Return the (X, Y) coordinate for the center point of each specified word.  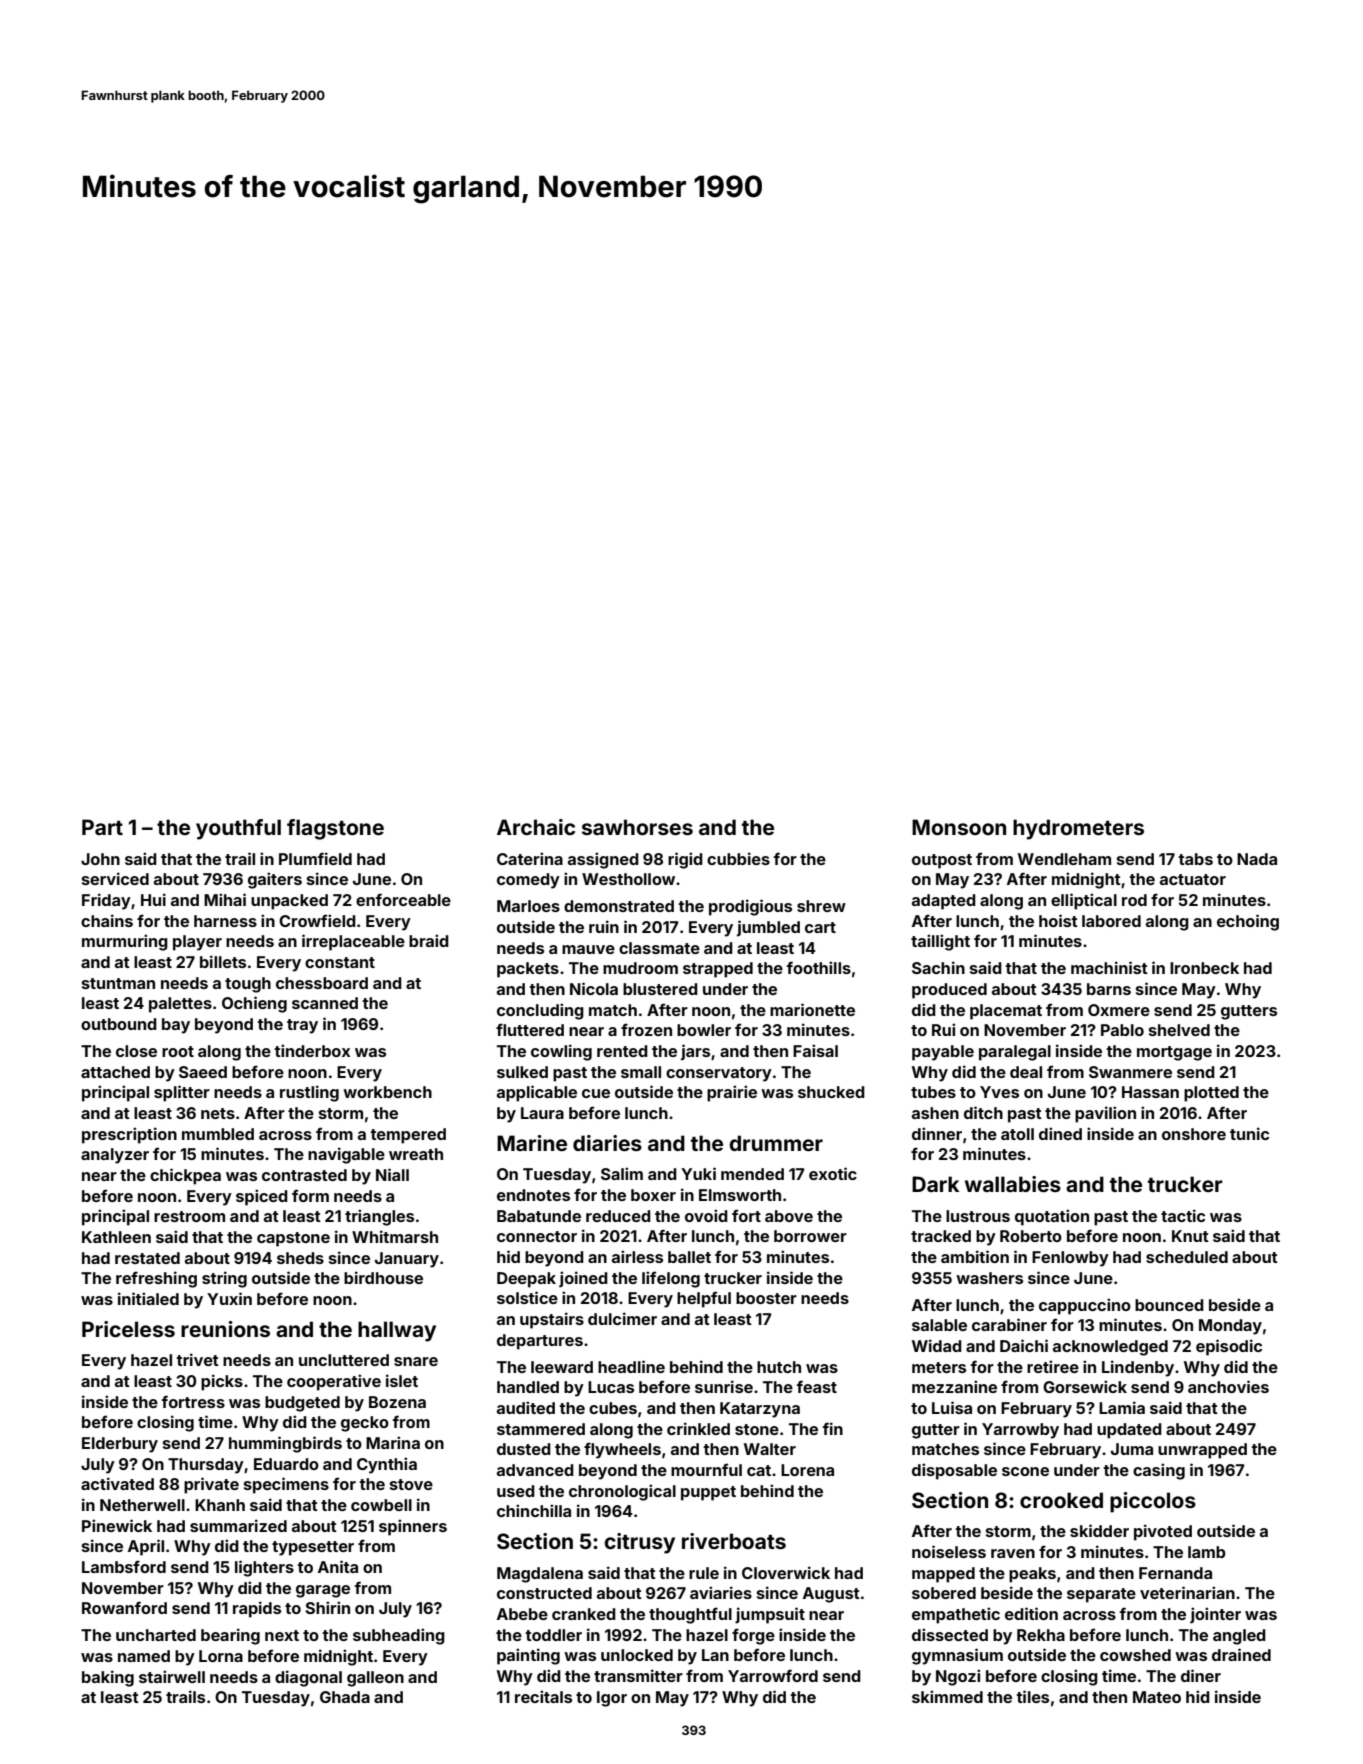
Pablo (1122, 1030)
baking (108, 1678)
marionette (812, 1009)
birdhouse (383, 1277)
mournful (706, 1469)
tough (248, 985)
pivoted (1163, 1532)
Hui (153, 899)
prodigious (750, 907)
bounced (1169, 1305)
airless (637, 1256)
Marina (393, 1442)
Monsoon (959, 827)
